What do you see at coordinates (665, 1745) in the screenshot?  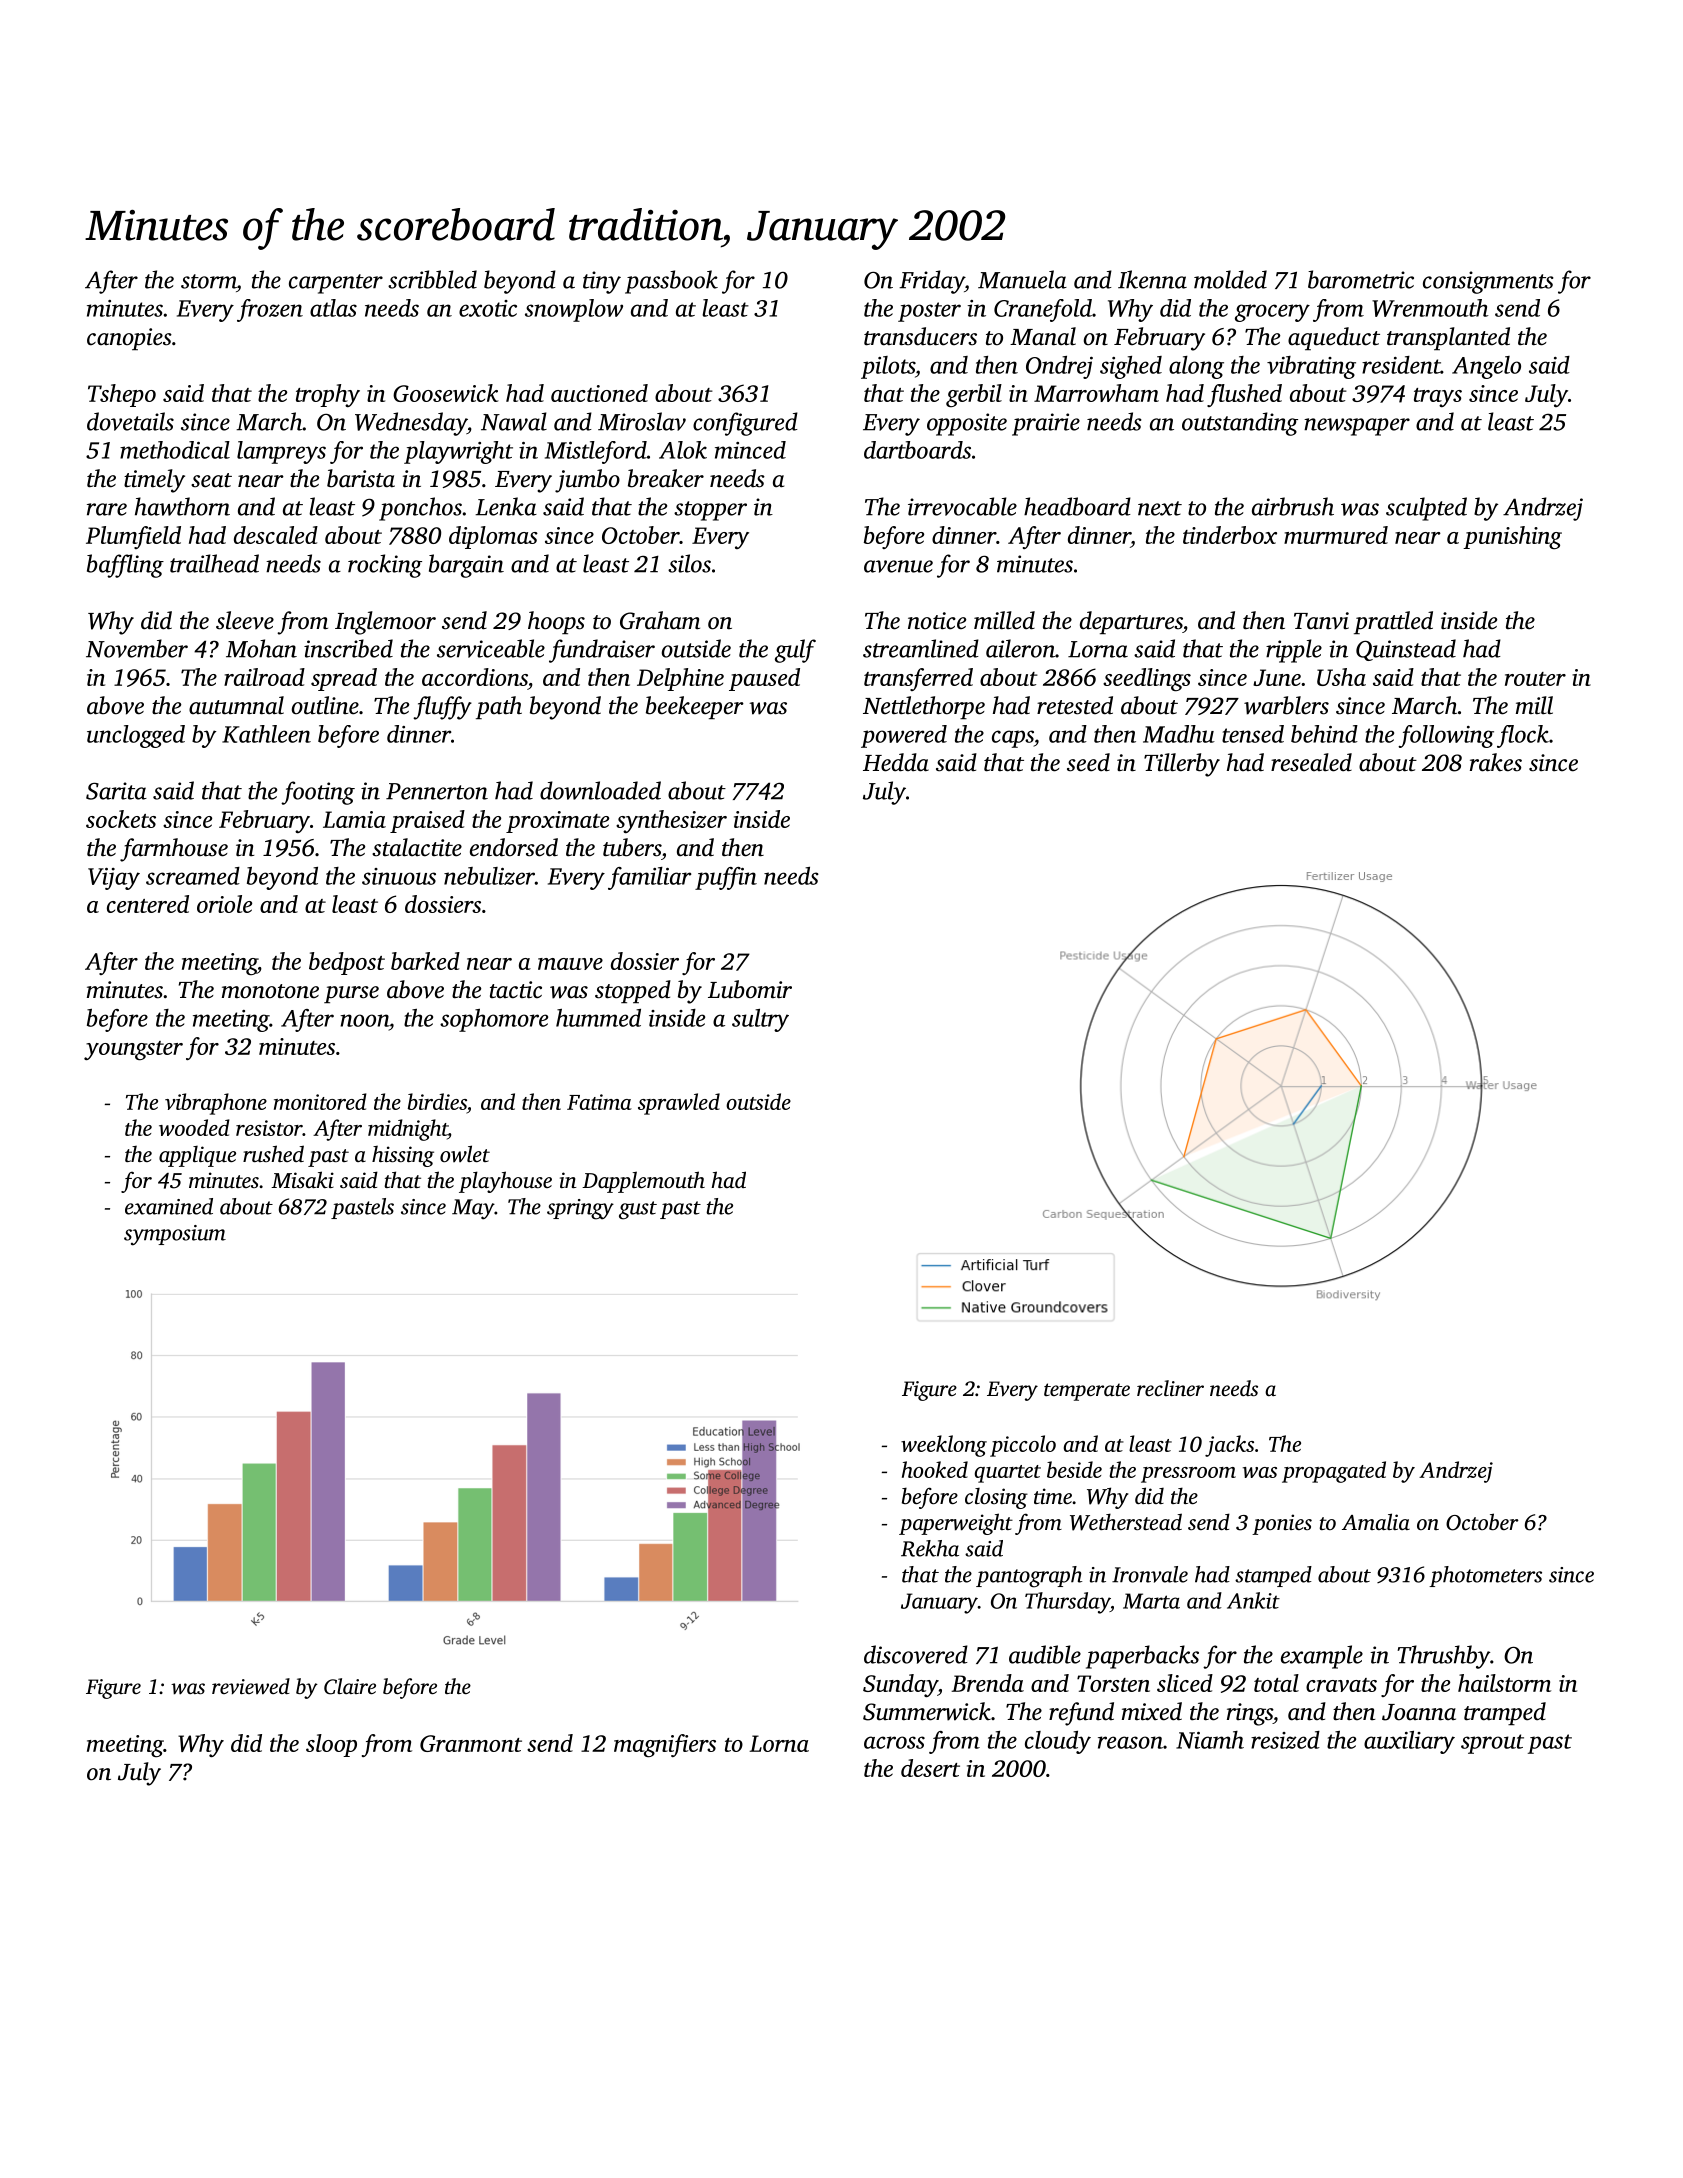 I see `magnifiers` at bounding box center [665, 1745].
